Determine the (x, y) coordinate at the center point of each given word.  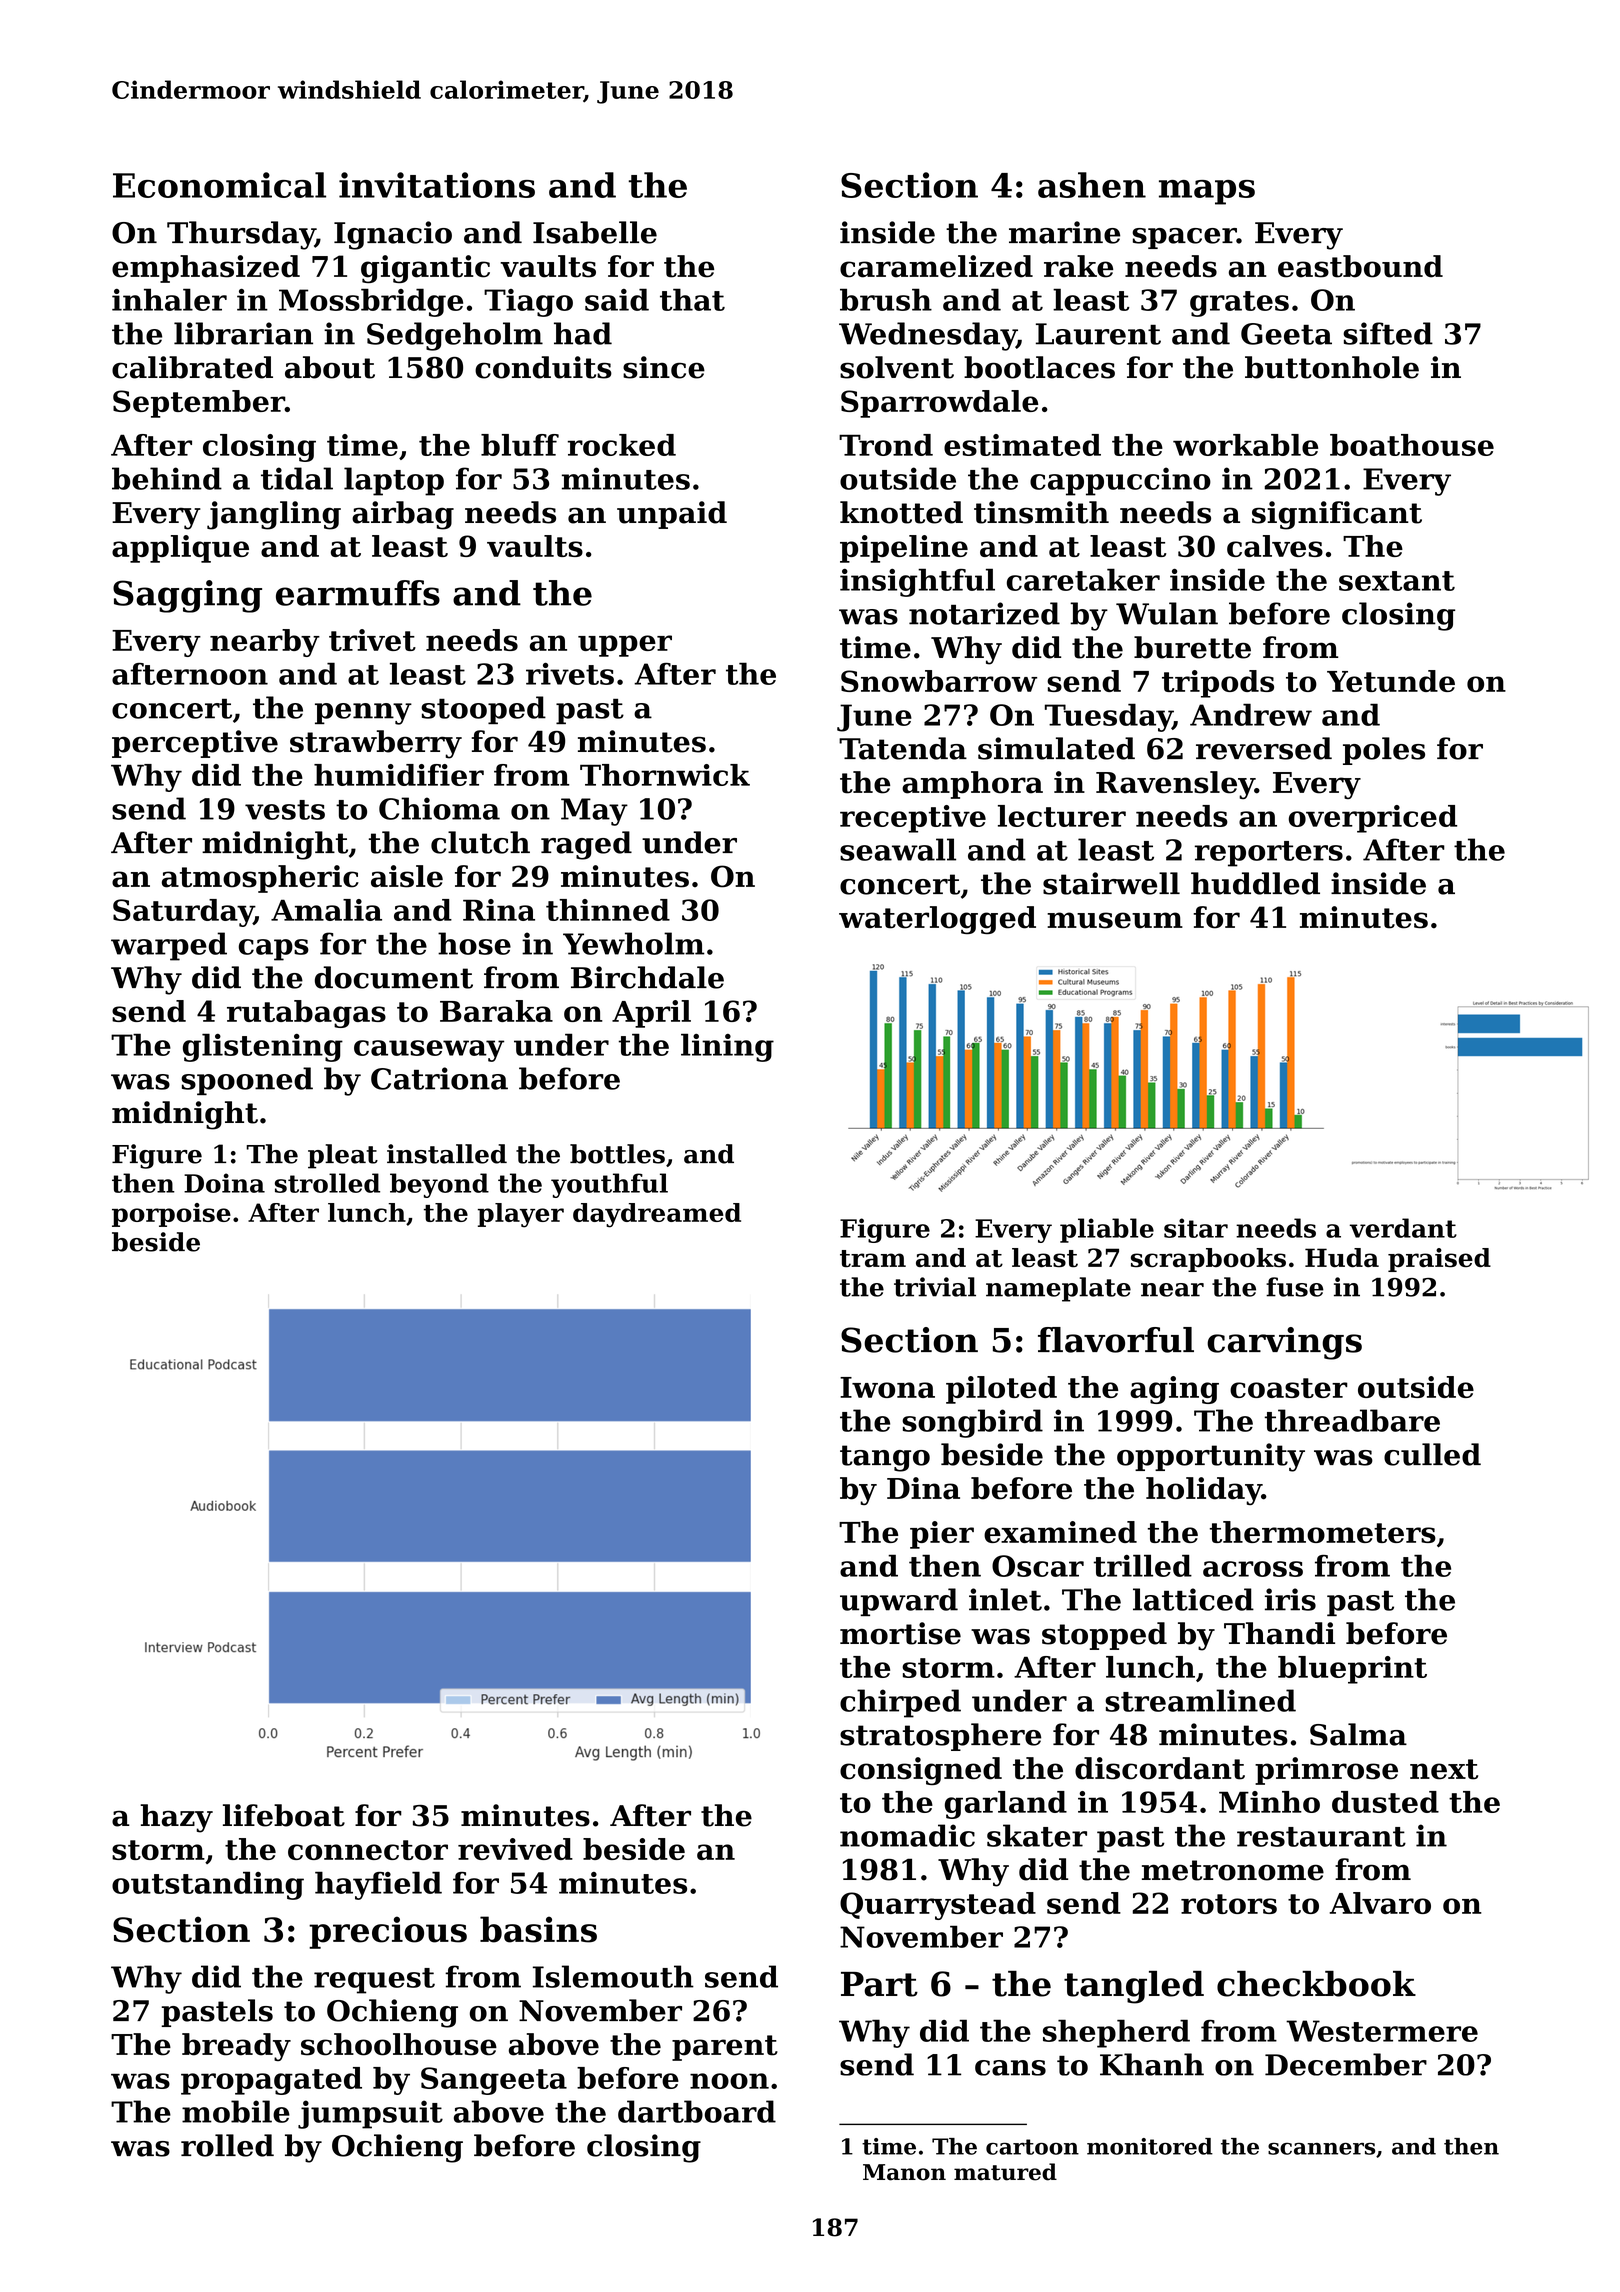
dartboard (697, 2111)
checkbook (1316, 1984)
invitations (437, 185)
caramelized (936, 266)
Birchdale (647, 977)
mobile (236, 2111)
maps (1207, 192)
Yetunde (1391, 681)
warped (169, 946)
